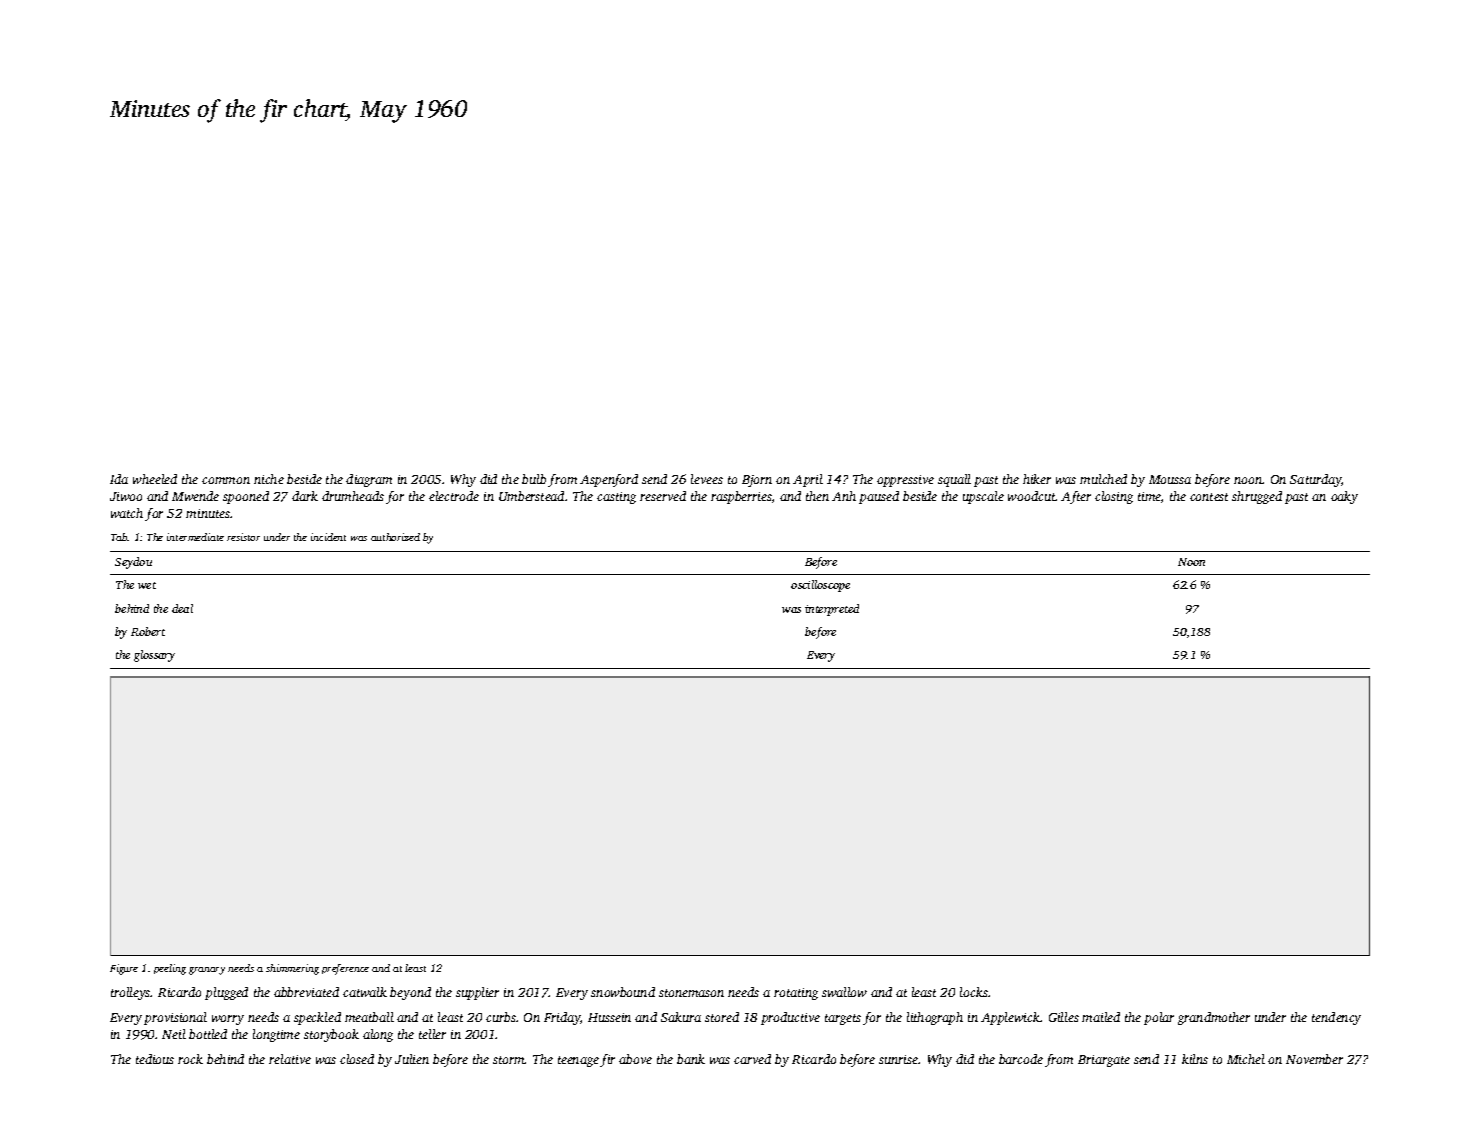 This screenshot has height=1144, width=1480. Describe the element at coordinates (1336, 1018) in the screenshot. I see `tendency` at that location.
